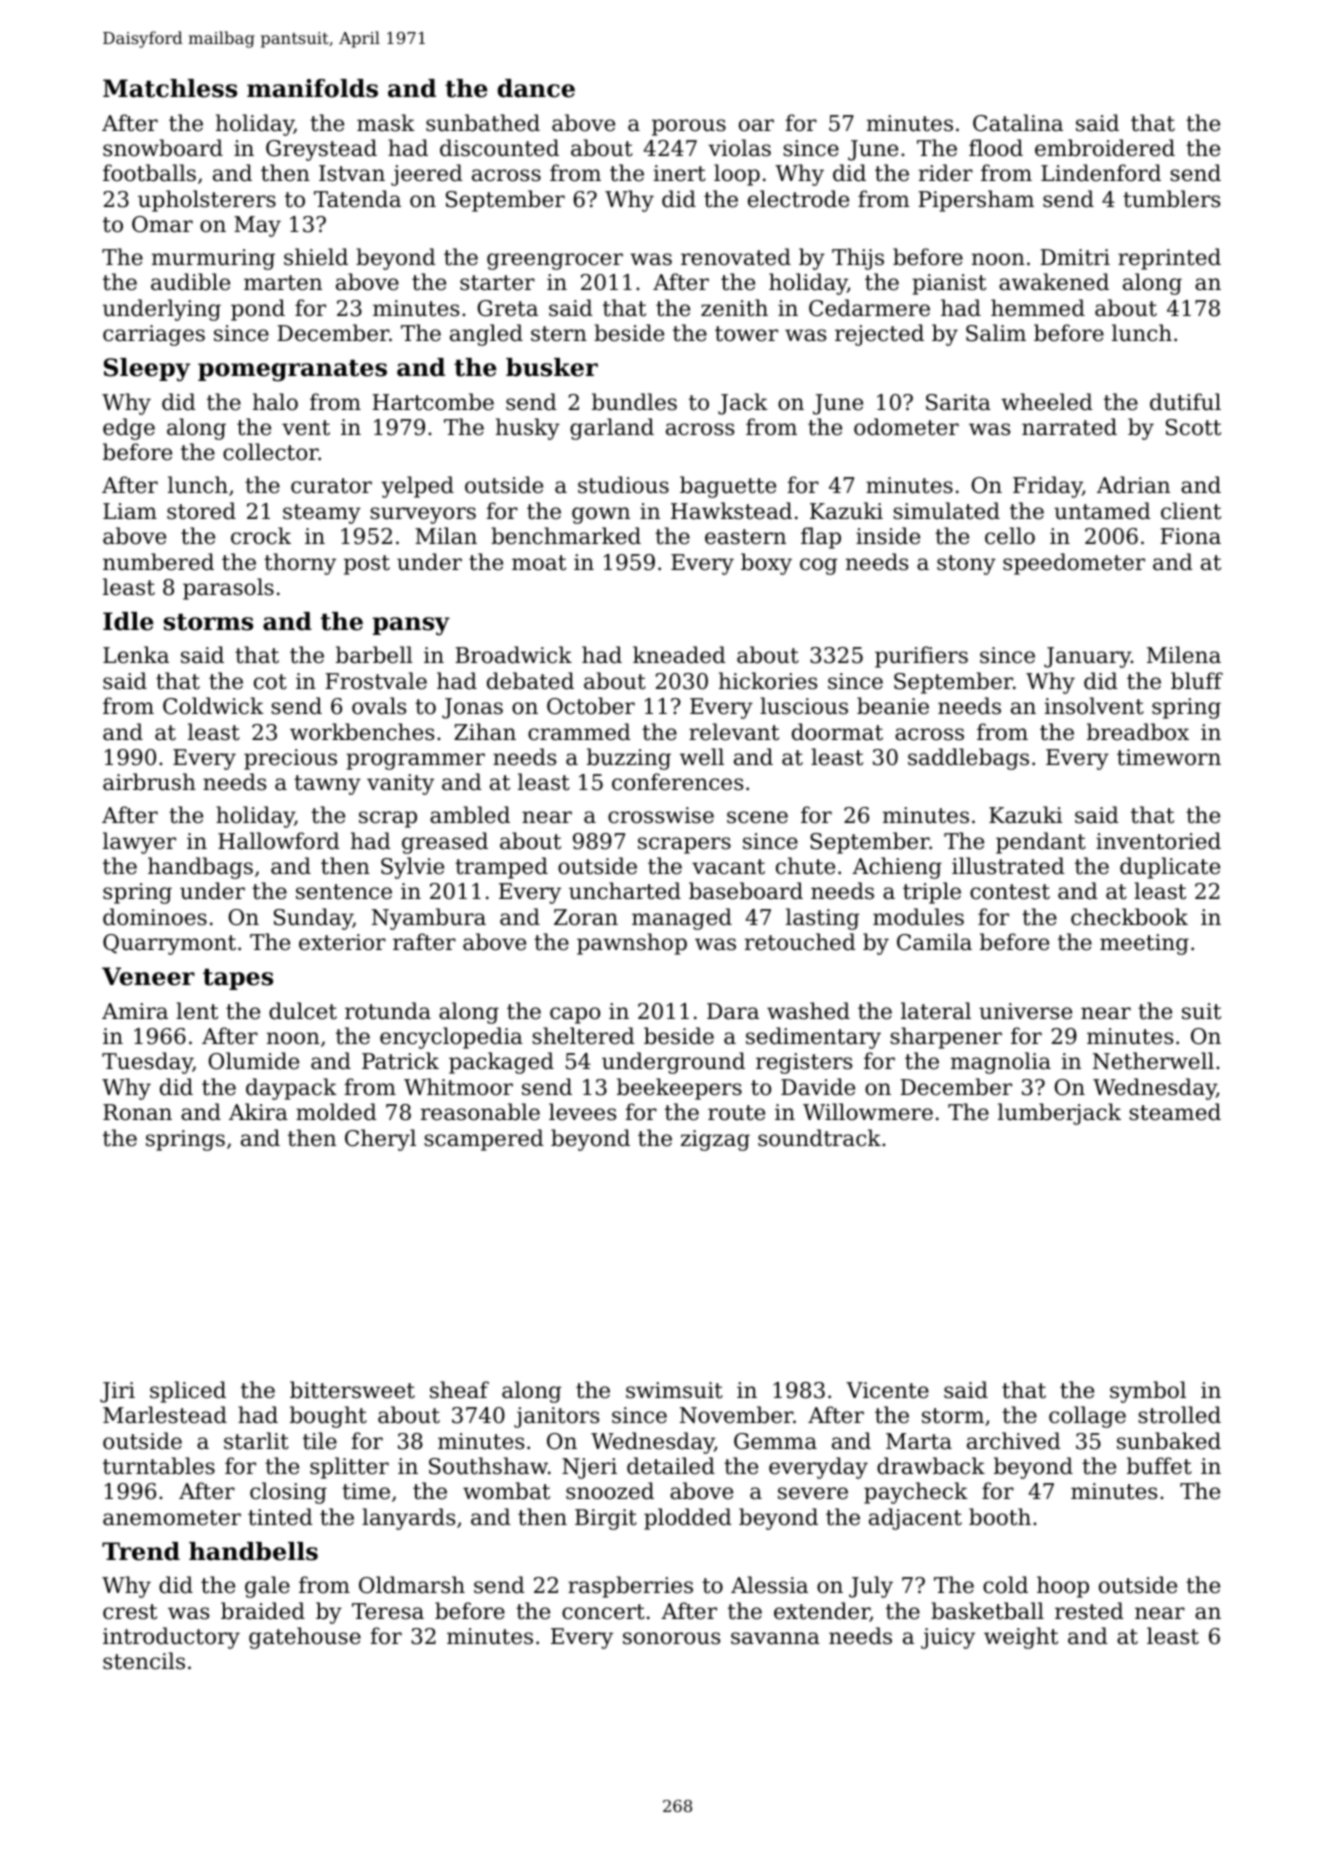  Describe the element at coordinates (1175, 1112) in the document. I see `steamed` at that location.
